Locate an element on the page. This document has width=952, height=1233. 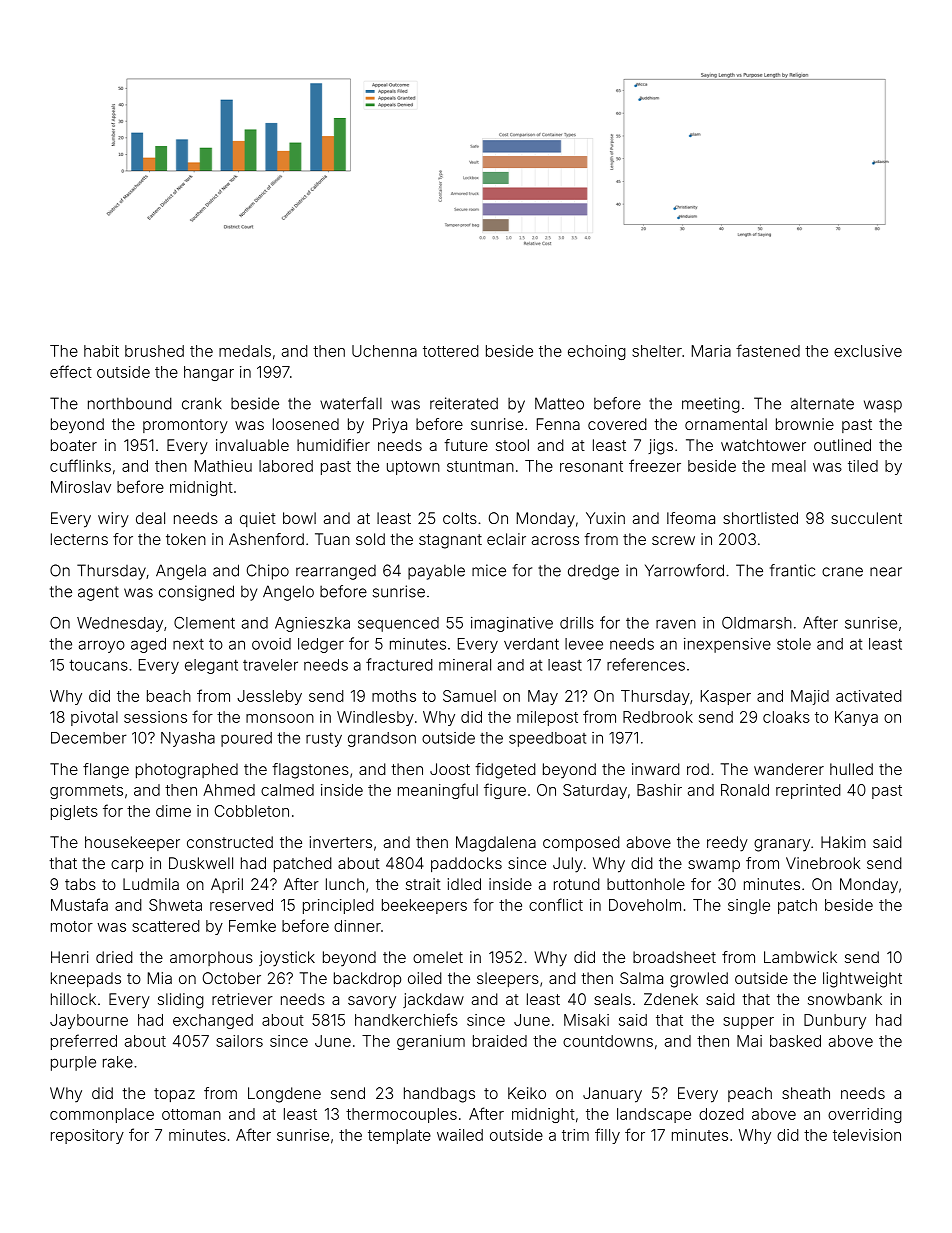
hangar is located at coordinates (209, 373).
